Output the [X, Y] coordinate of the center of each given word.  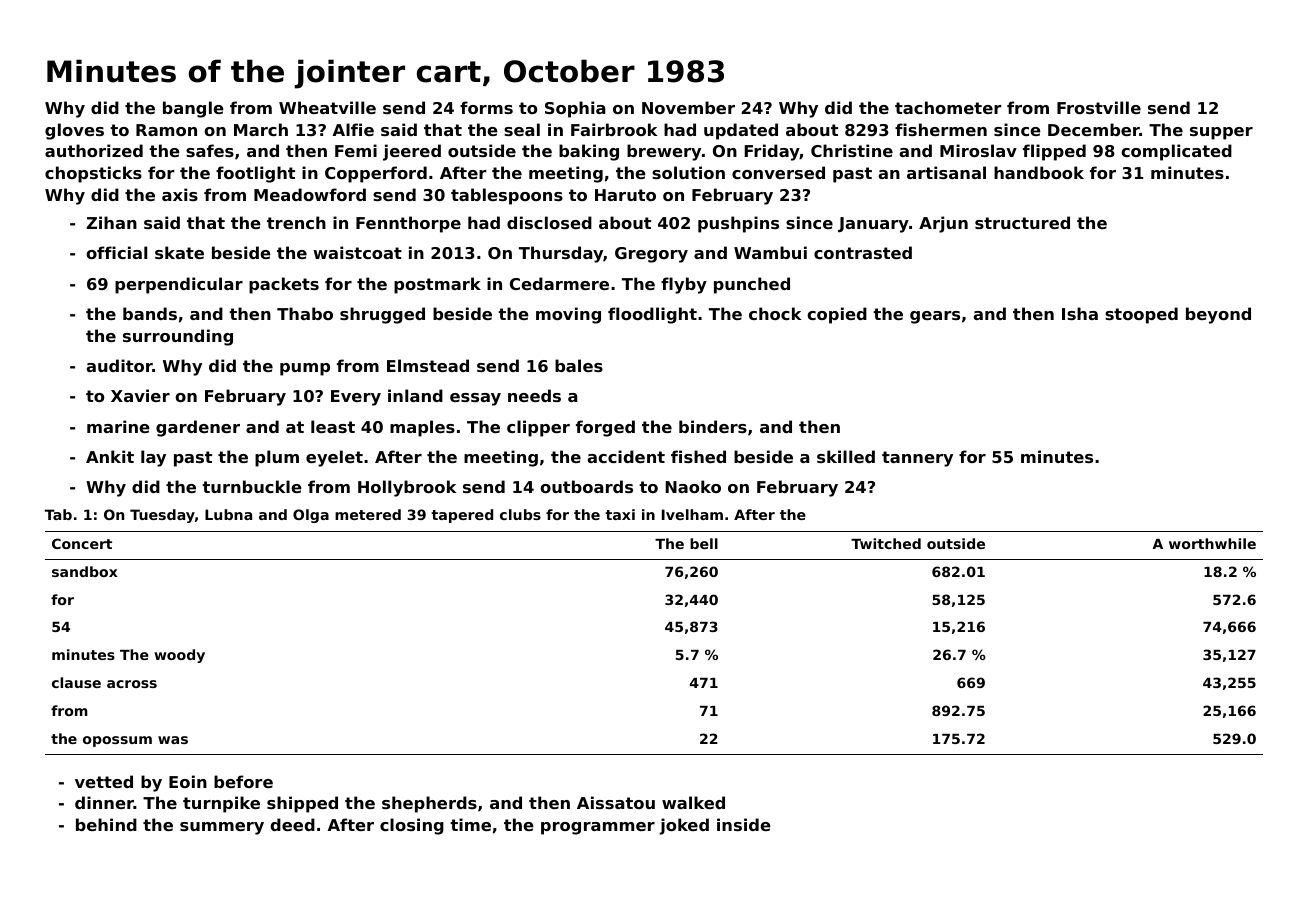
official [116, 252]
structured [1022, 222]
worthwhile [1212, 543]
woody [179, 656]
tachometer [948, 107]
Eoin [188, 781]
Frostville [1099, 107]
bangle [193, 109]
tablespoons [507, 196]
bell [704, 543]
